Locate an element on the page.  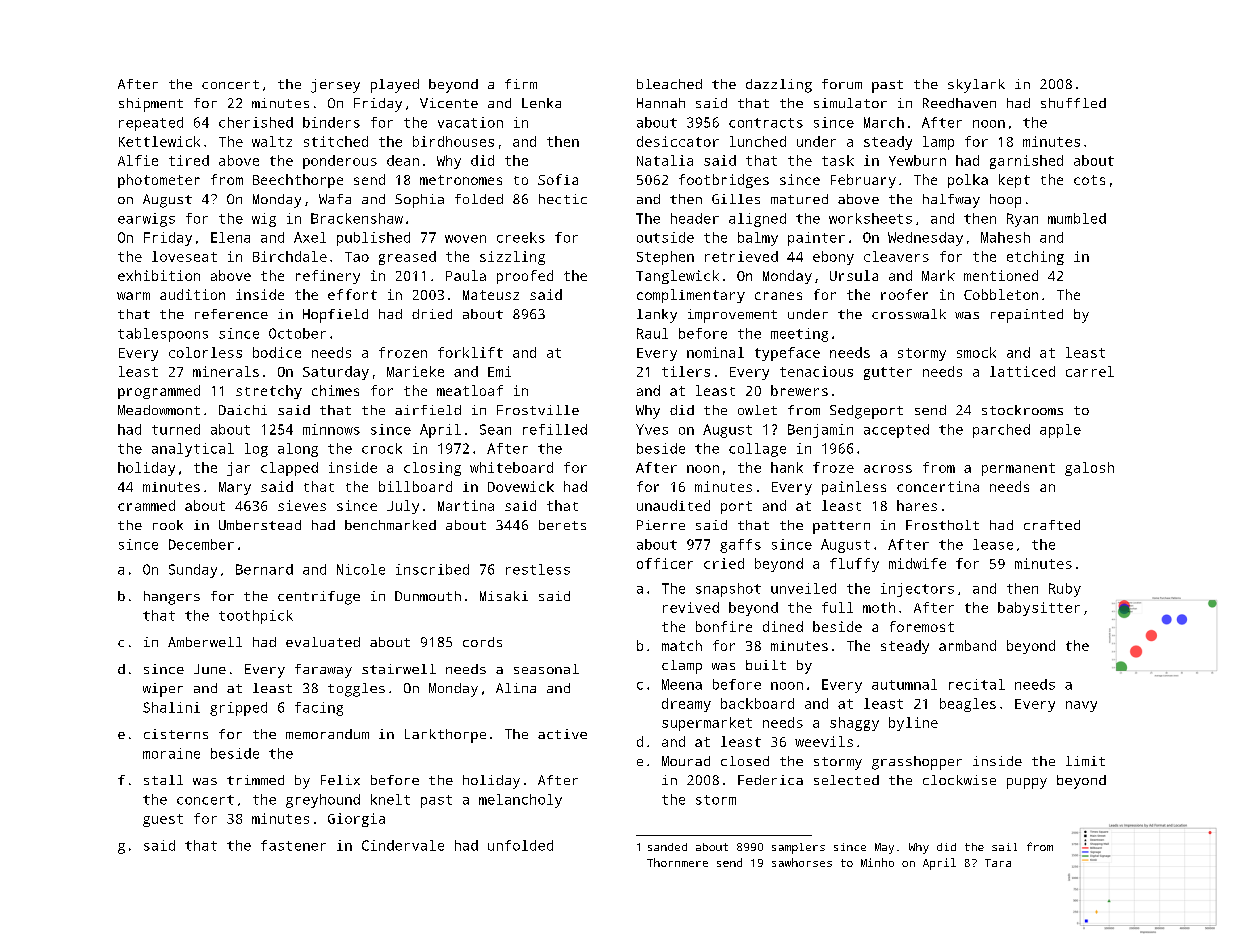
jersey is located at coordinates (335, 86).
